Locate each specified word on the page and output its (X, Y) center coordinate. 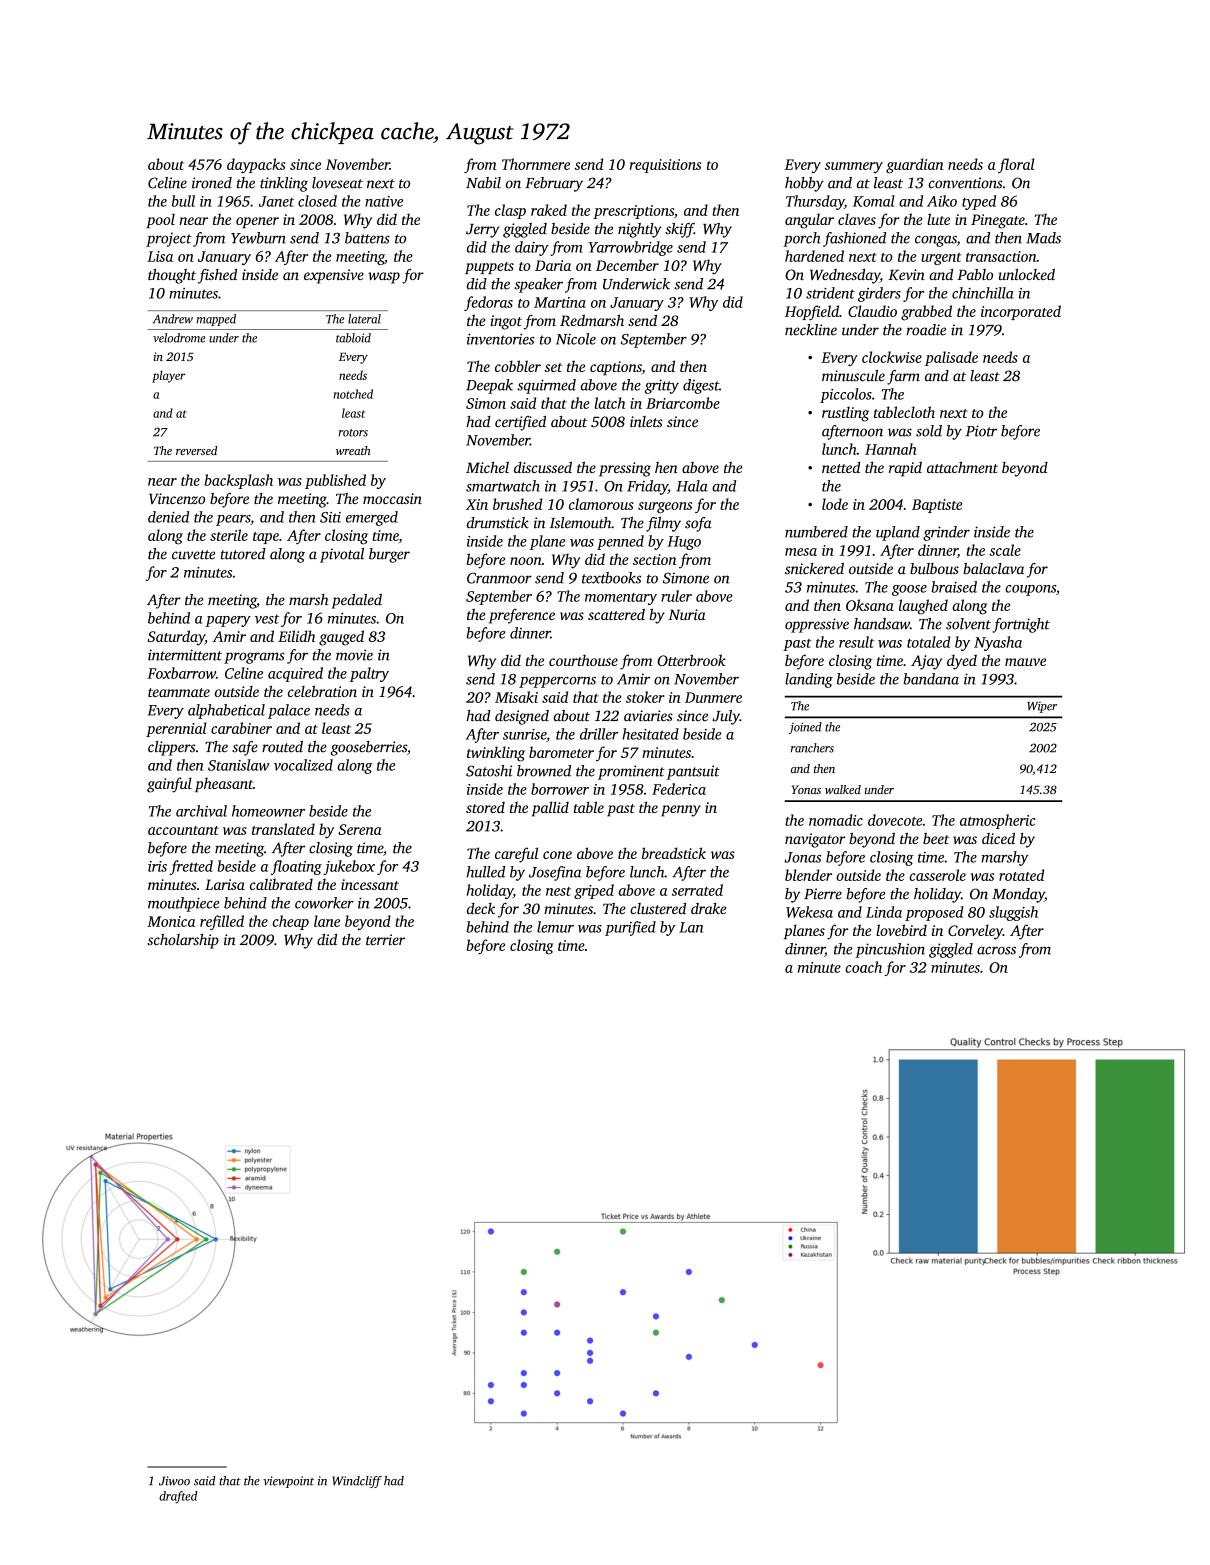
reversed (196, 450)
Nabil (483, 183)
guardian (915, 166)
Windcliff (357, 1482)
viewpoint (288, 1482)
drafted (178, 1497)
